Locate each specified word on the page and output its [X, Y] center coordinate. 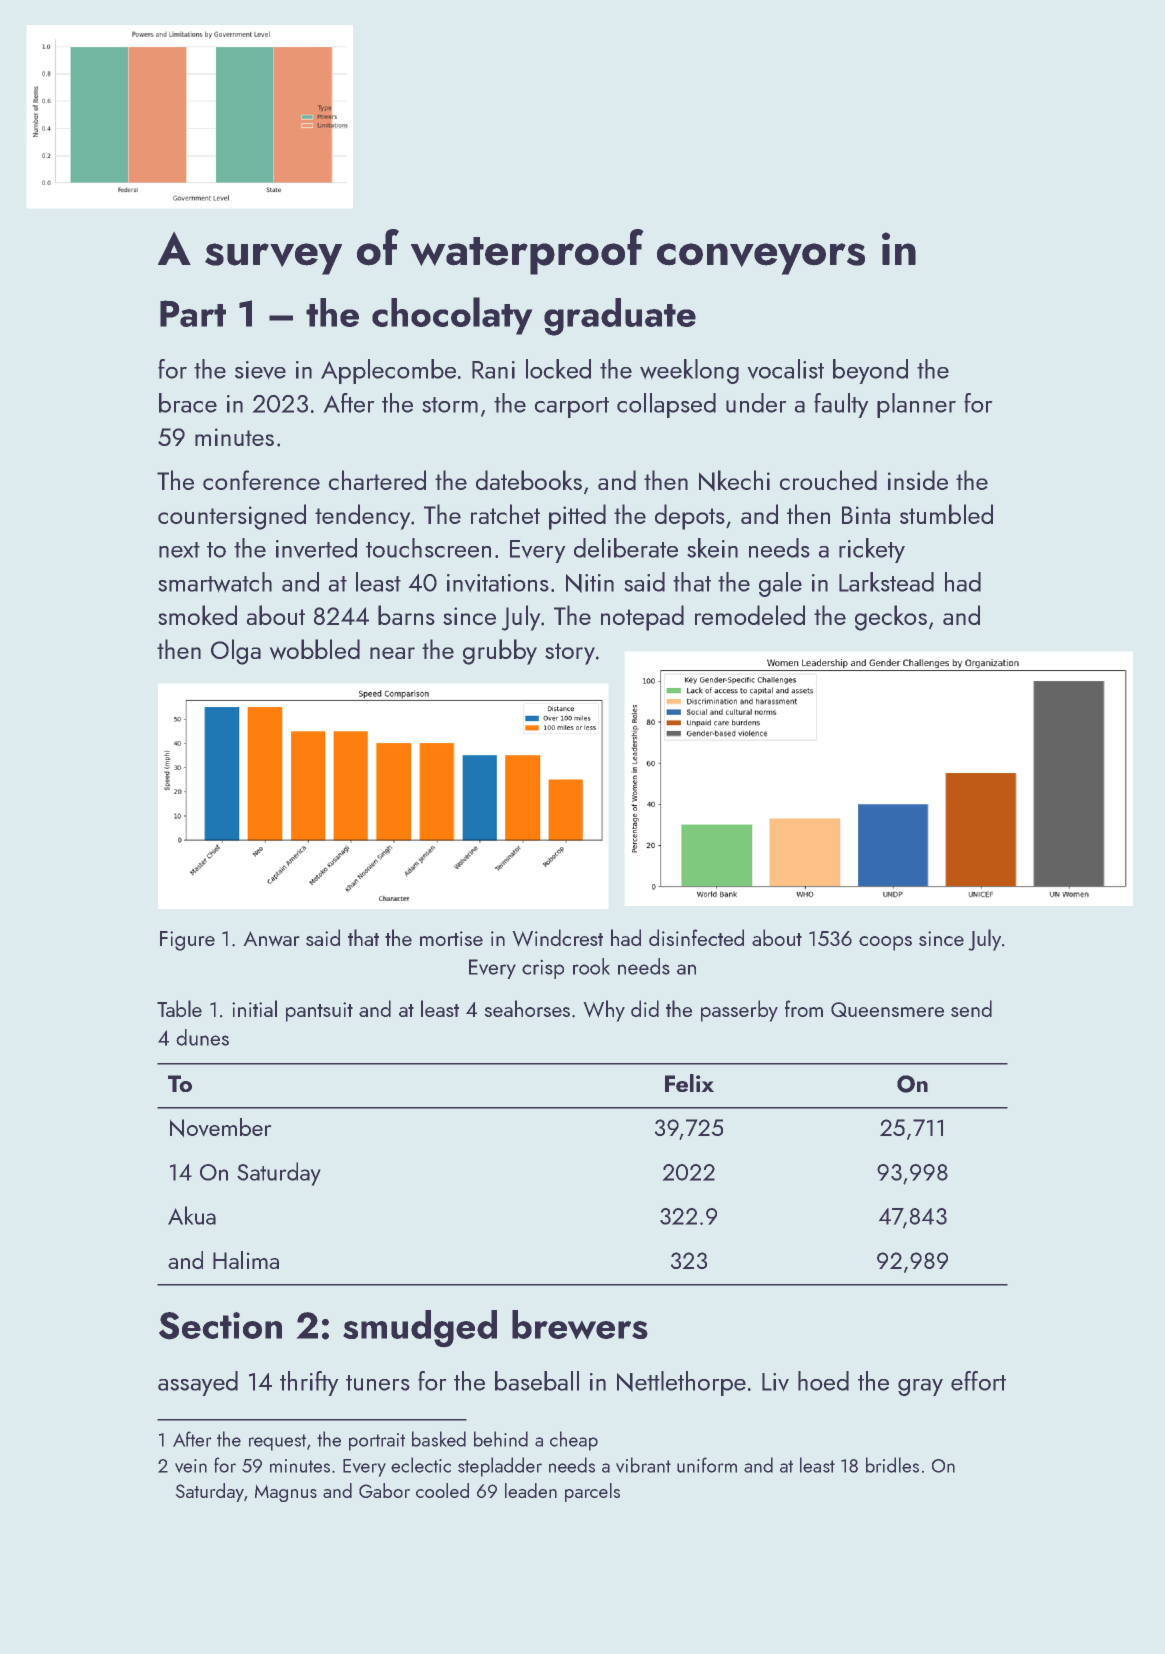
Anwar [271, 938]
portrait [377, 1442]
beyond [870, 371]
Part [193, 313]
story [570, 654]
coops [885, 943]
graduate [620, 317]
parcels [592, 1492]
